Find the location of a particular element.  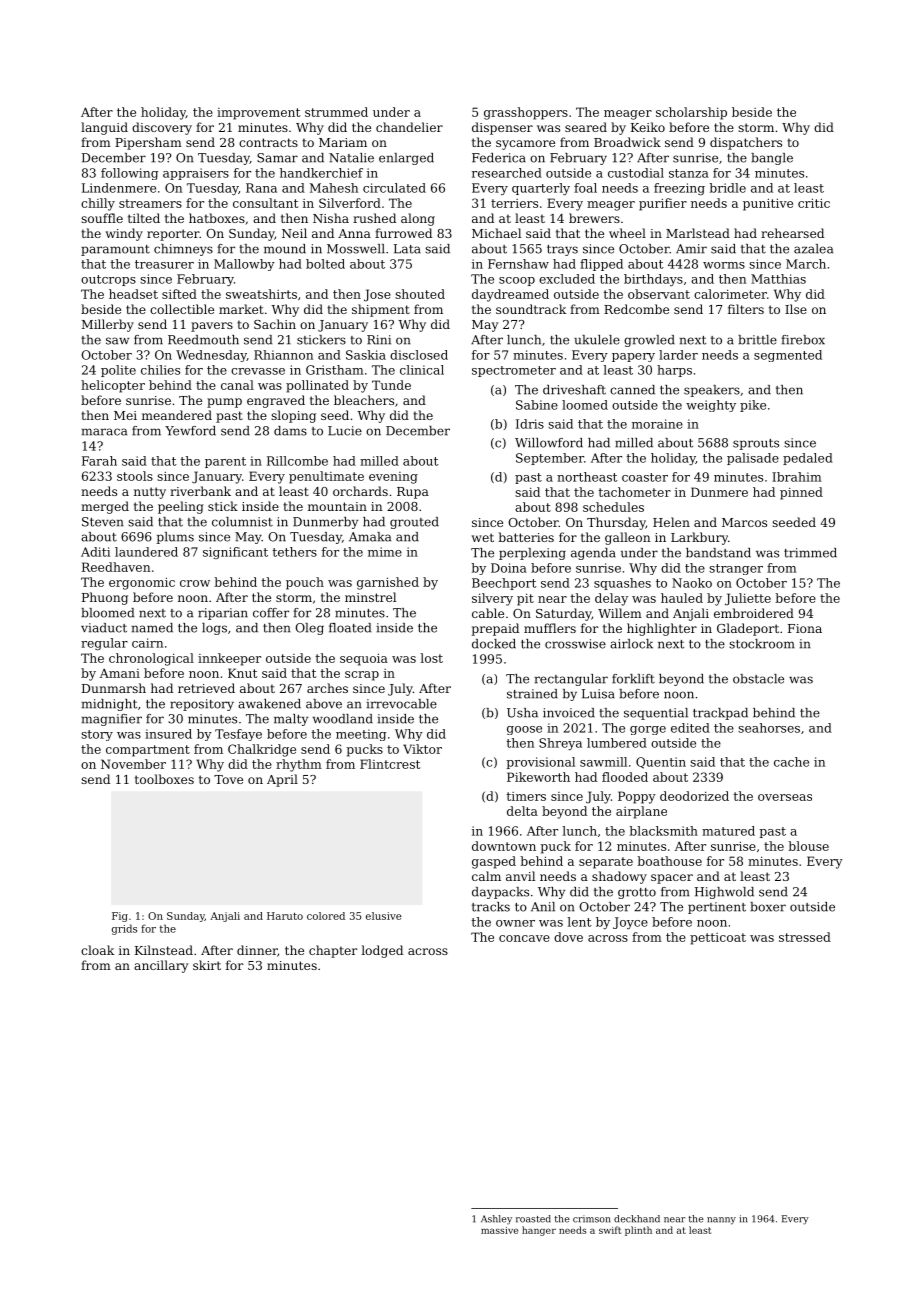

dispatchers is located at coordinates (746, 143).
